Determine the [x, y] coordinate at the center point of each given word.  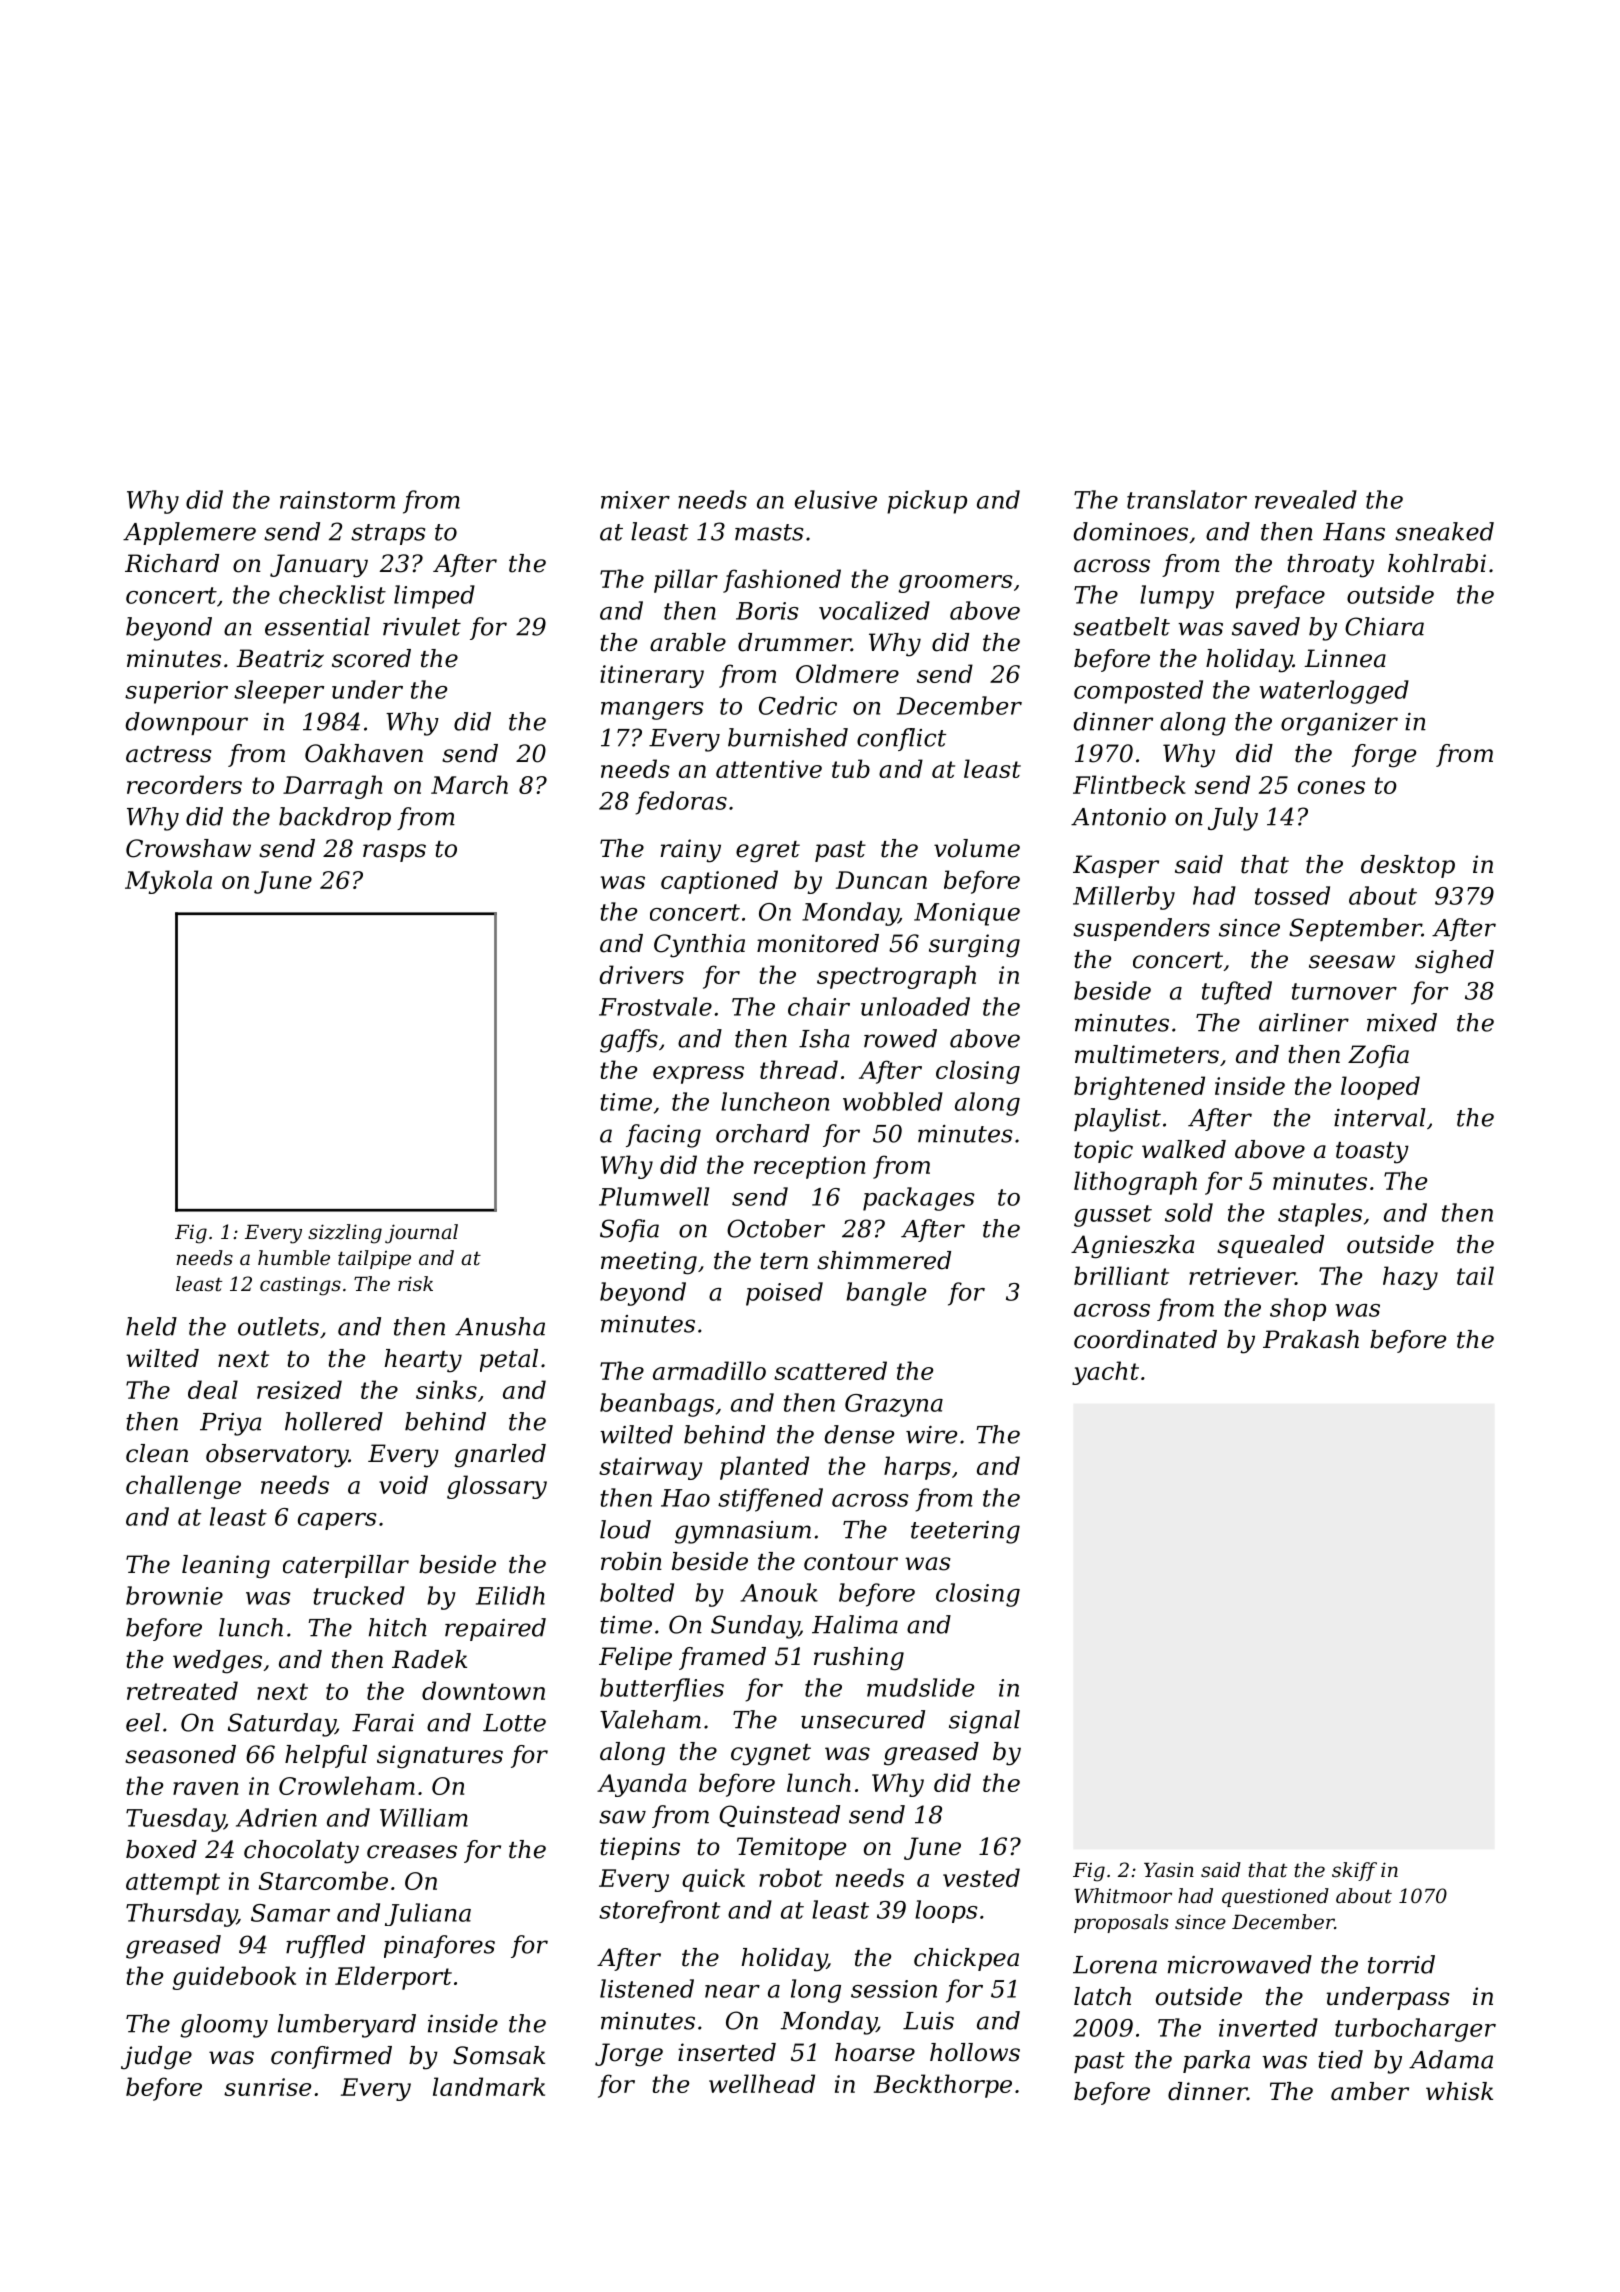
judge [156, 2058]
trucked [359, 1595]
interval [1380, 1117]
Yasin [1169, 1869]
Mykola [168, 882]
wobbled [893, 1101]
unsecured [863, 1719]
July [1233, 819]
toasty [1372, 1153]
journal [421, 1234]
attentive [769, 769]
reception [809, 1167]
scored [371, 658]
